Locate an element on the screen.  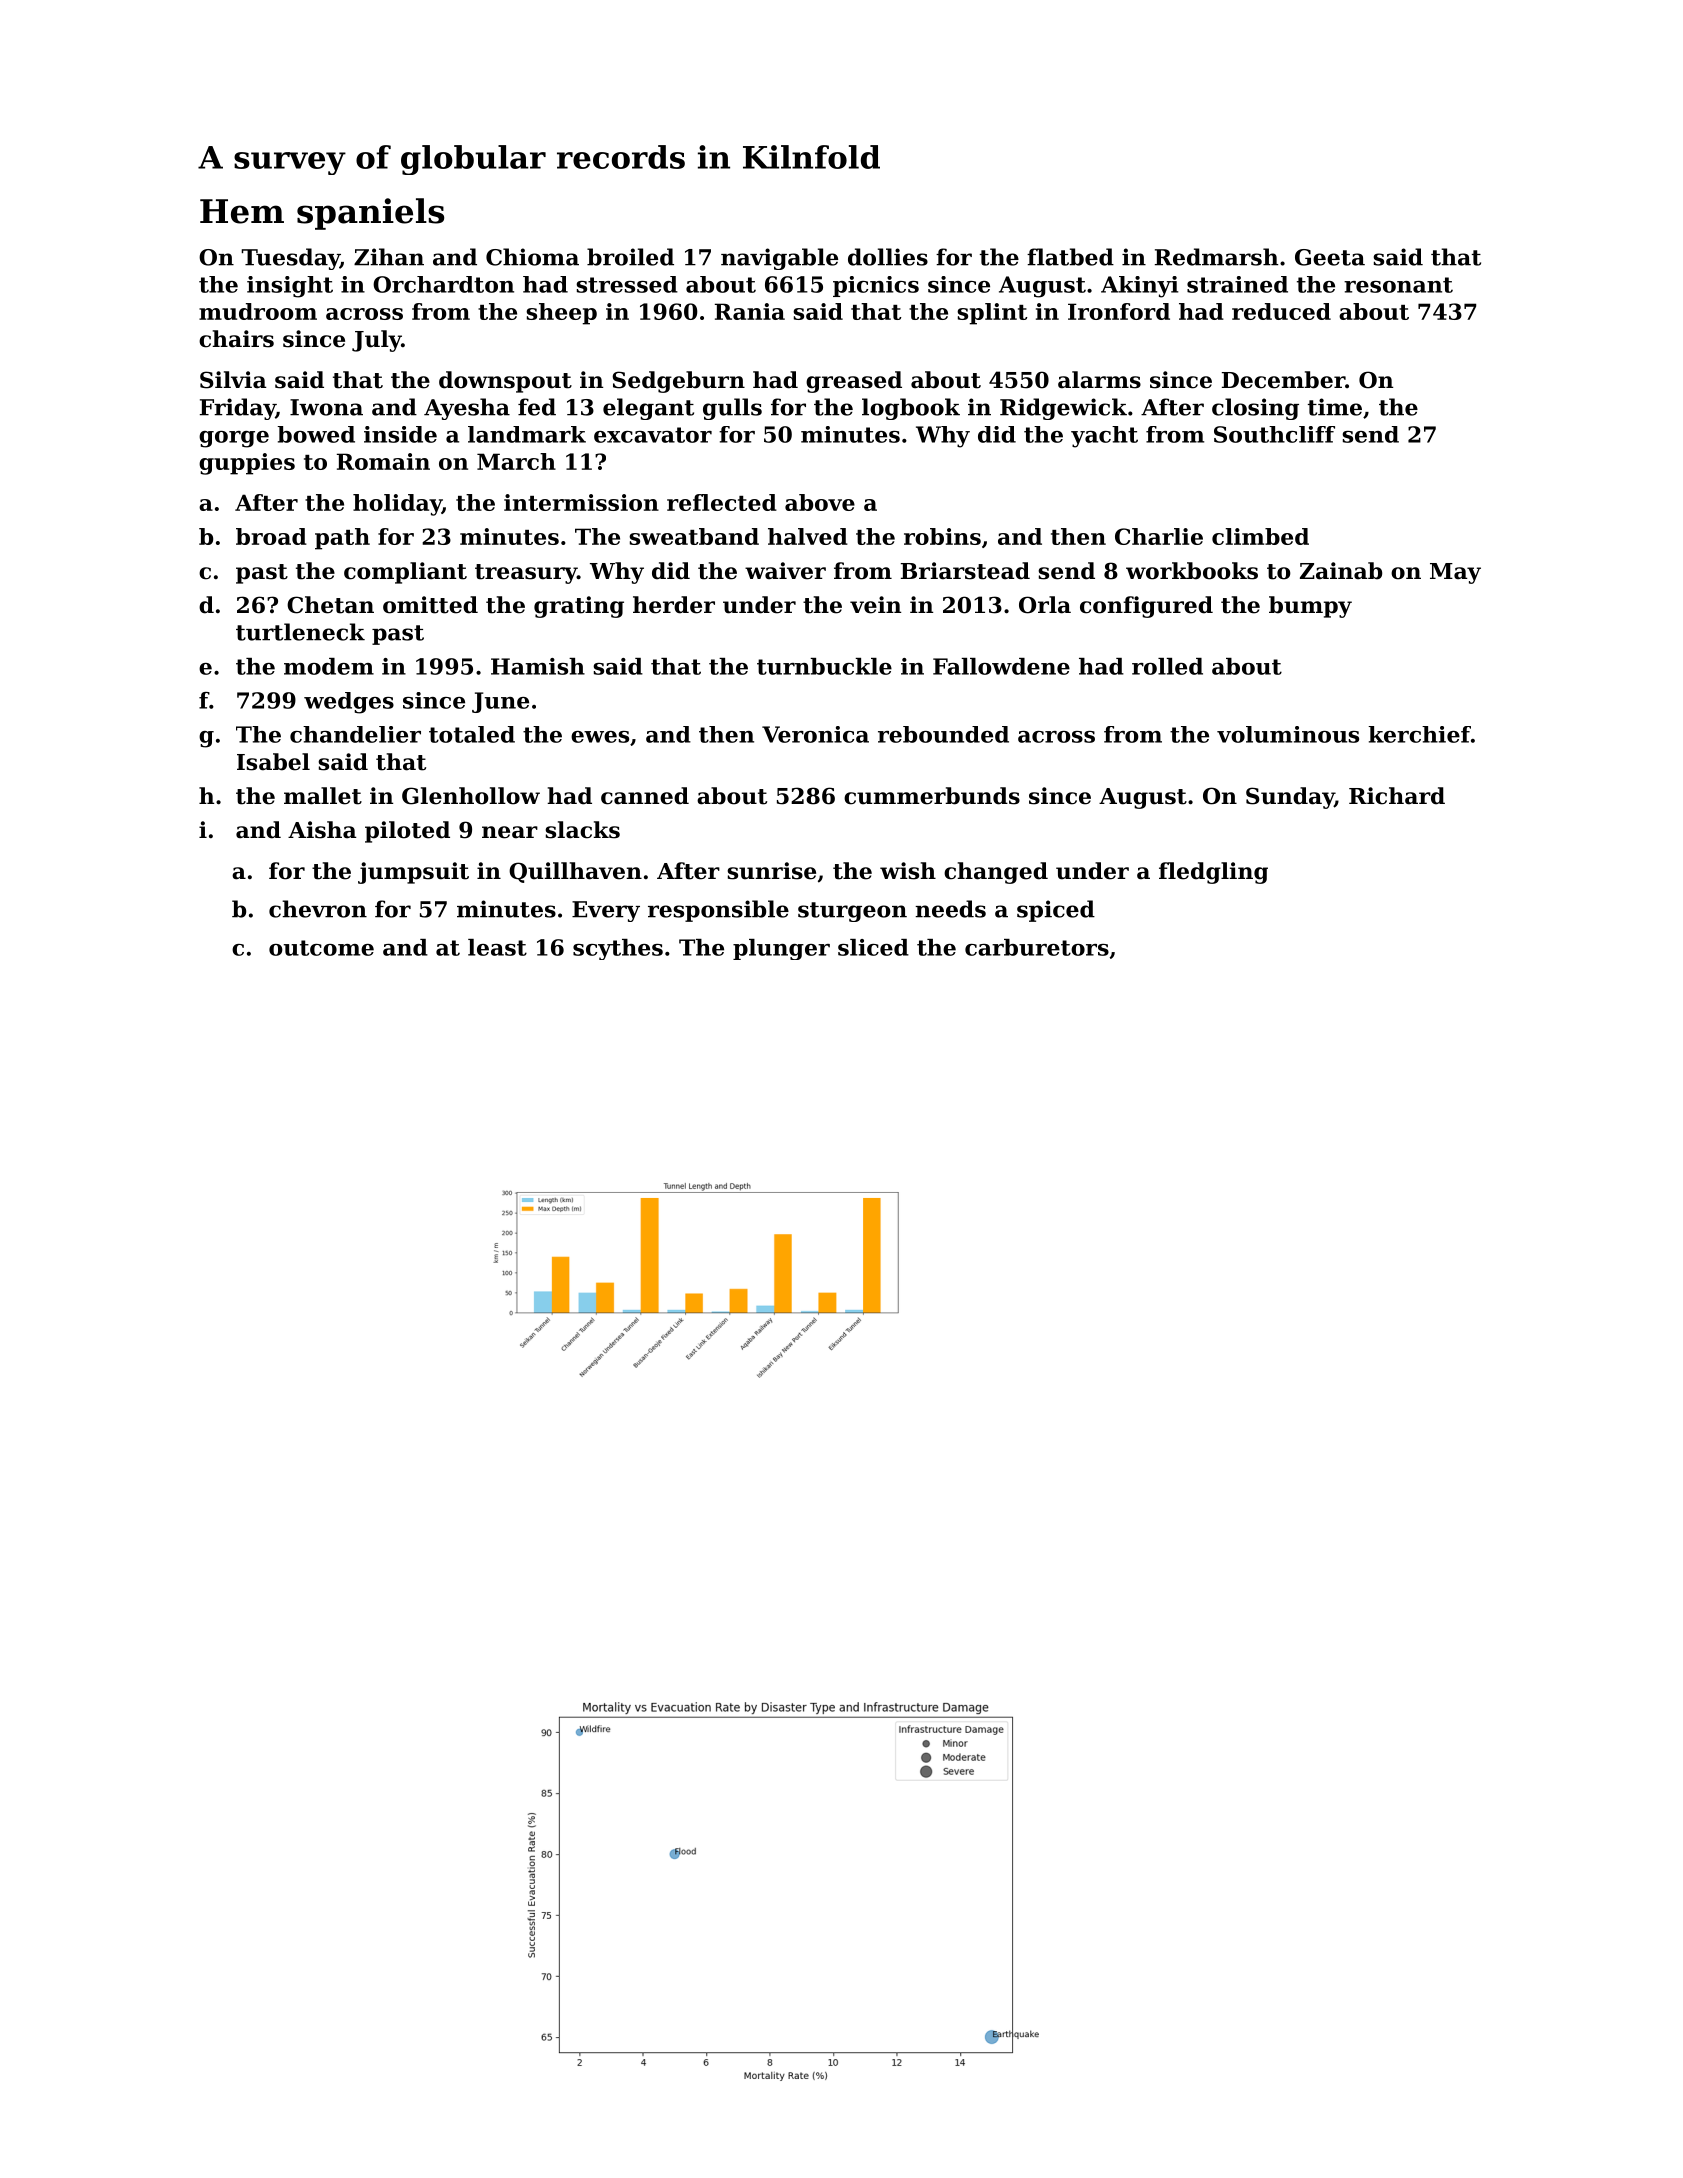
Geeta is located at coordinates (1330, 257).
